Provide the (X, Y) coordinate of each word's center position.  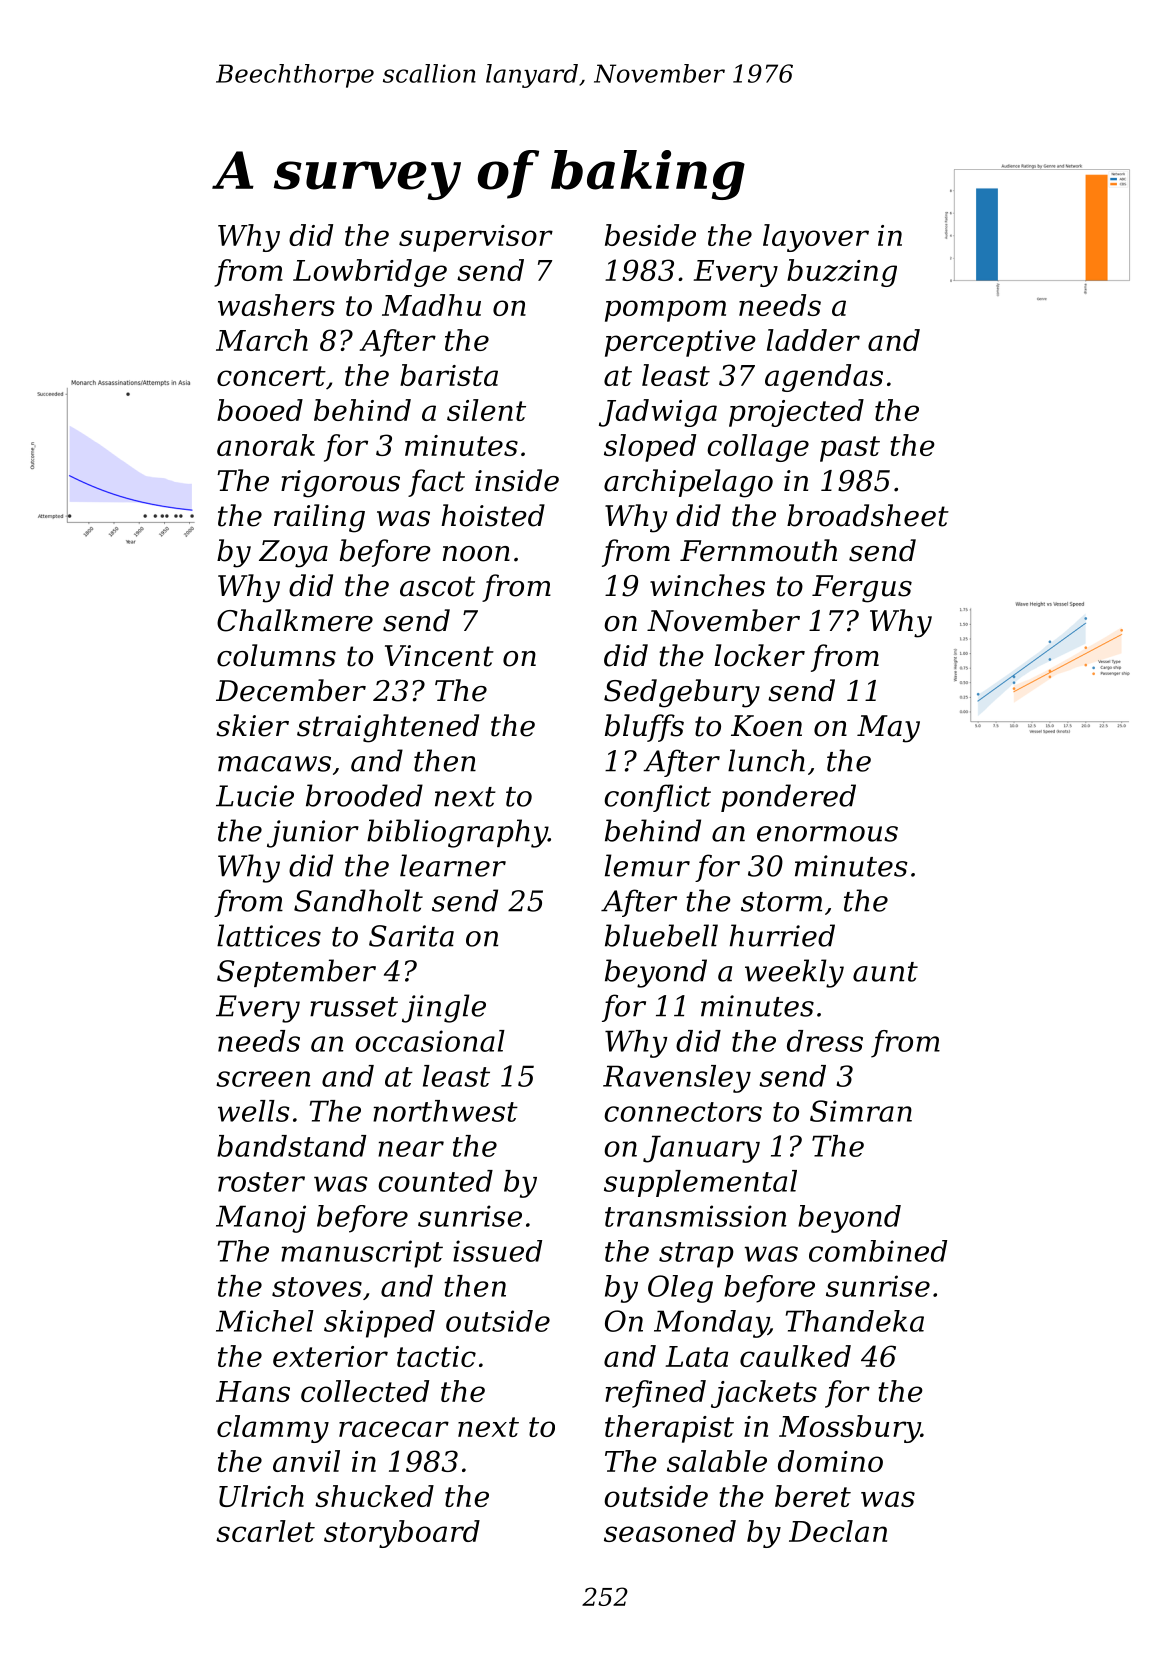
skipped (379, 1324)
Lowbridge (370, 273)
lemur (647, 865)
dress (825, 1041)
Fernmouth (758, 550)
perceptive (680, 343)
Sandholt (358, 900)
